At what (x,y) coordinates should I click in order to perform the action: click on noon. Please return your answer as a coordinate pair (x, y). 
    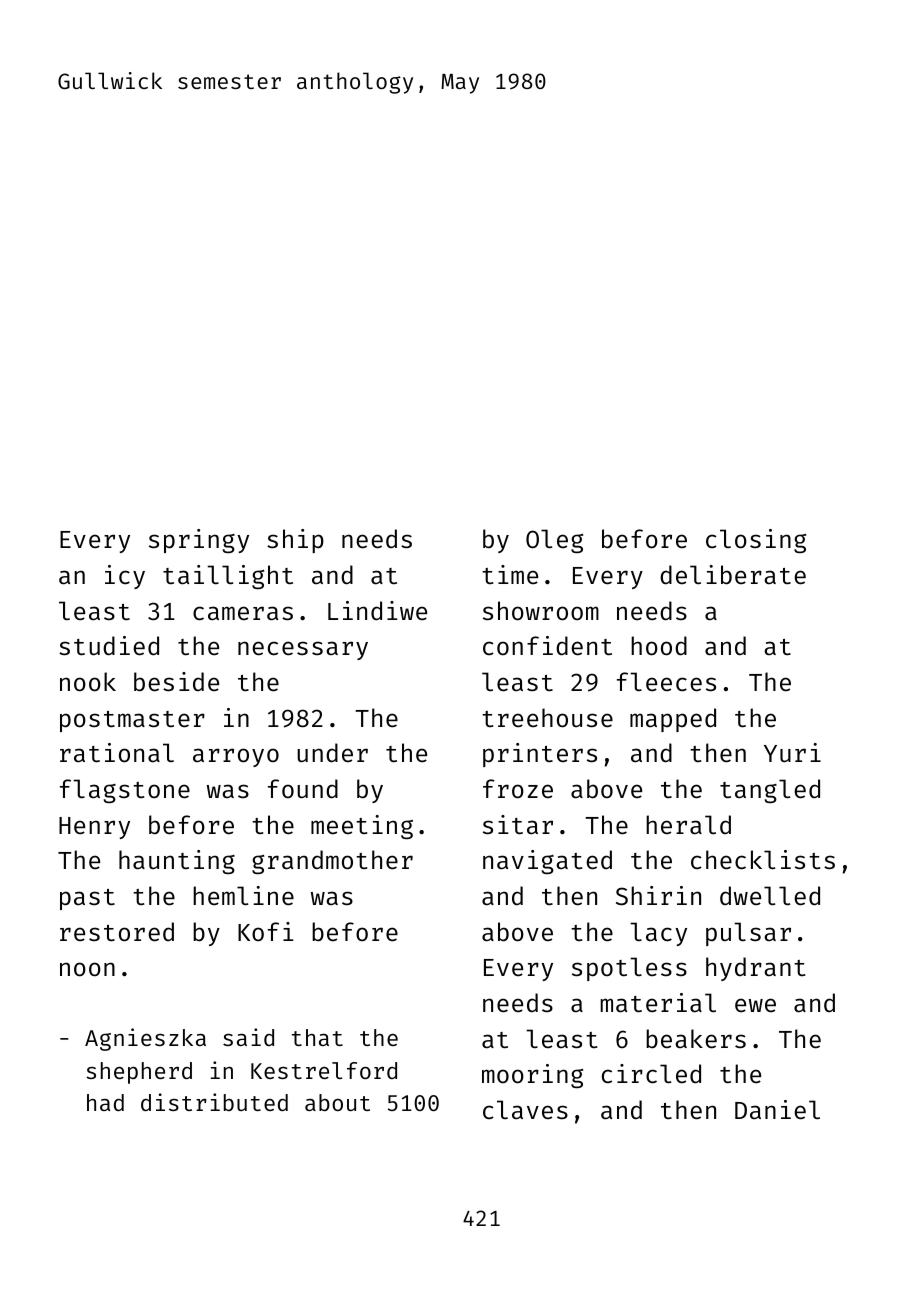
    Looking at the image, I should click on (87, 969).
